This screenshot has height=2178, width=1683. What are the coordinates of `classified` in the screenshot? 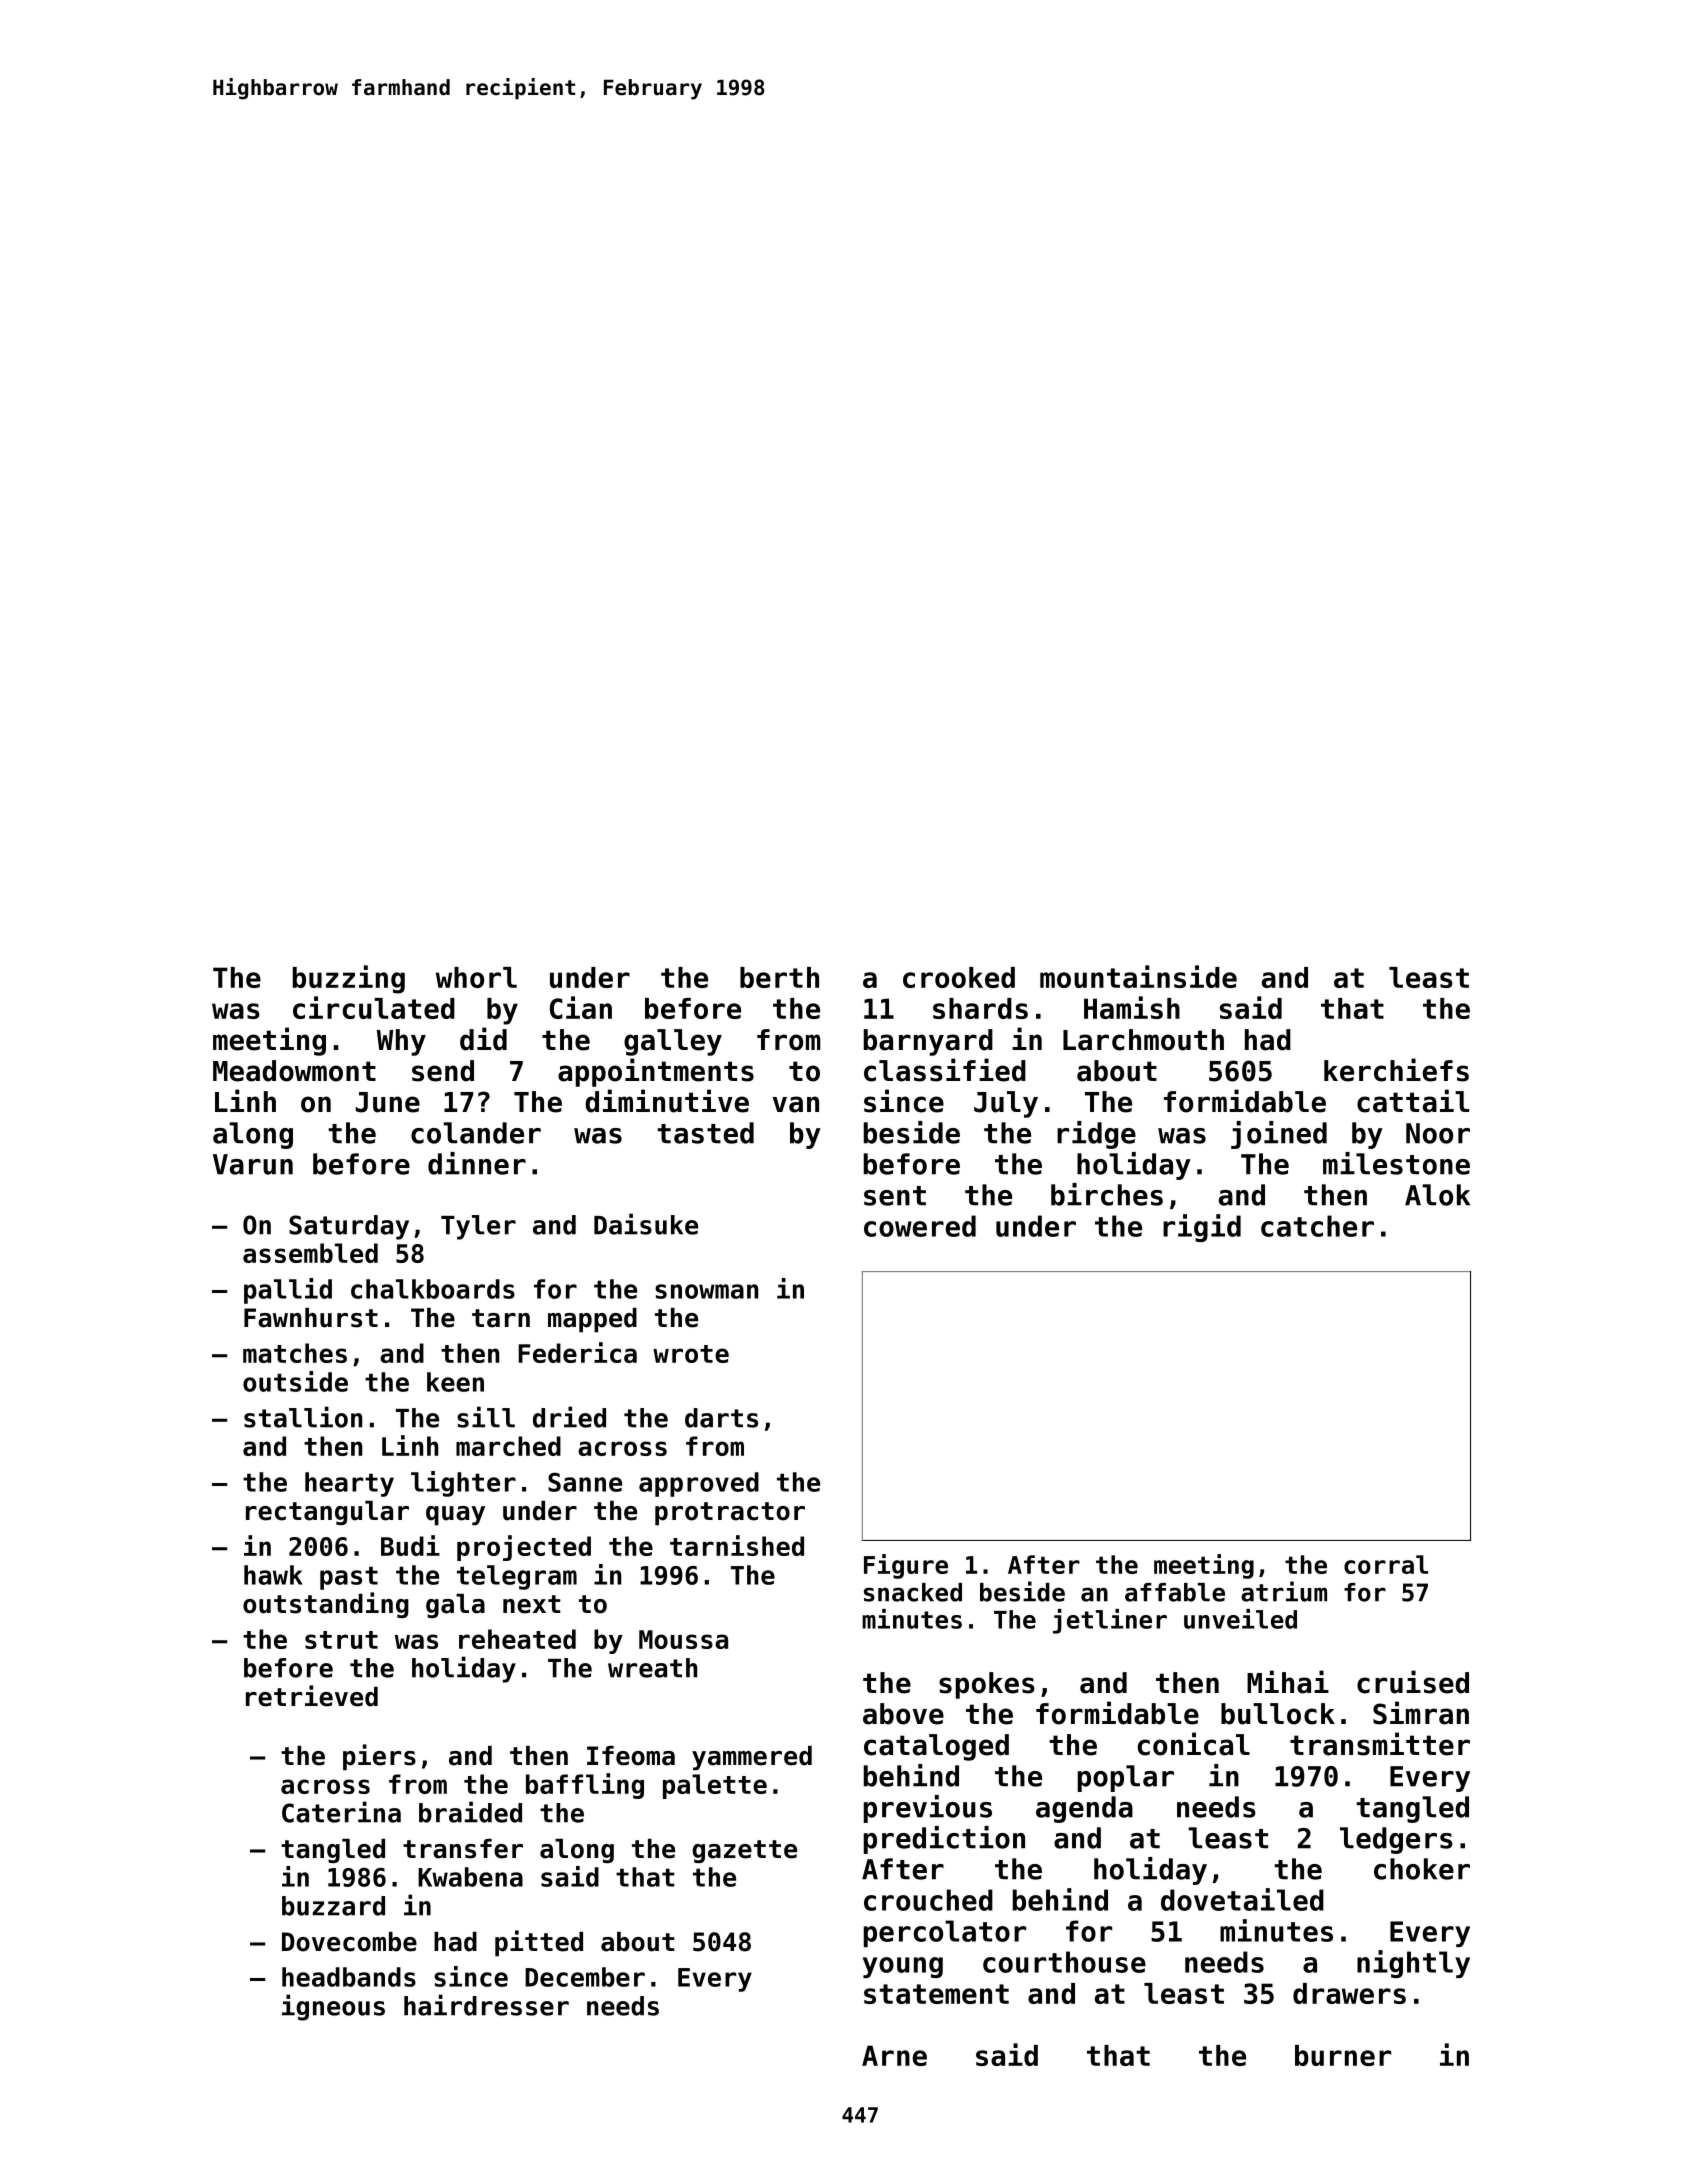 It's located at (945, 1070).
